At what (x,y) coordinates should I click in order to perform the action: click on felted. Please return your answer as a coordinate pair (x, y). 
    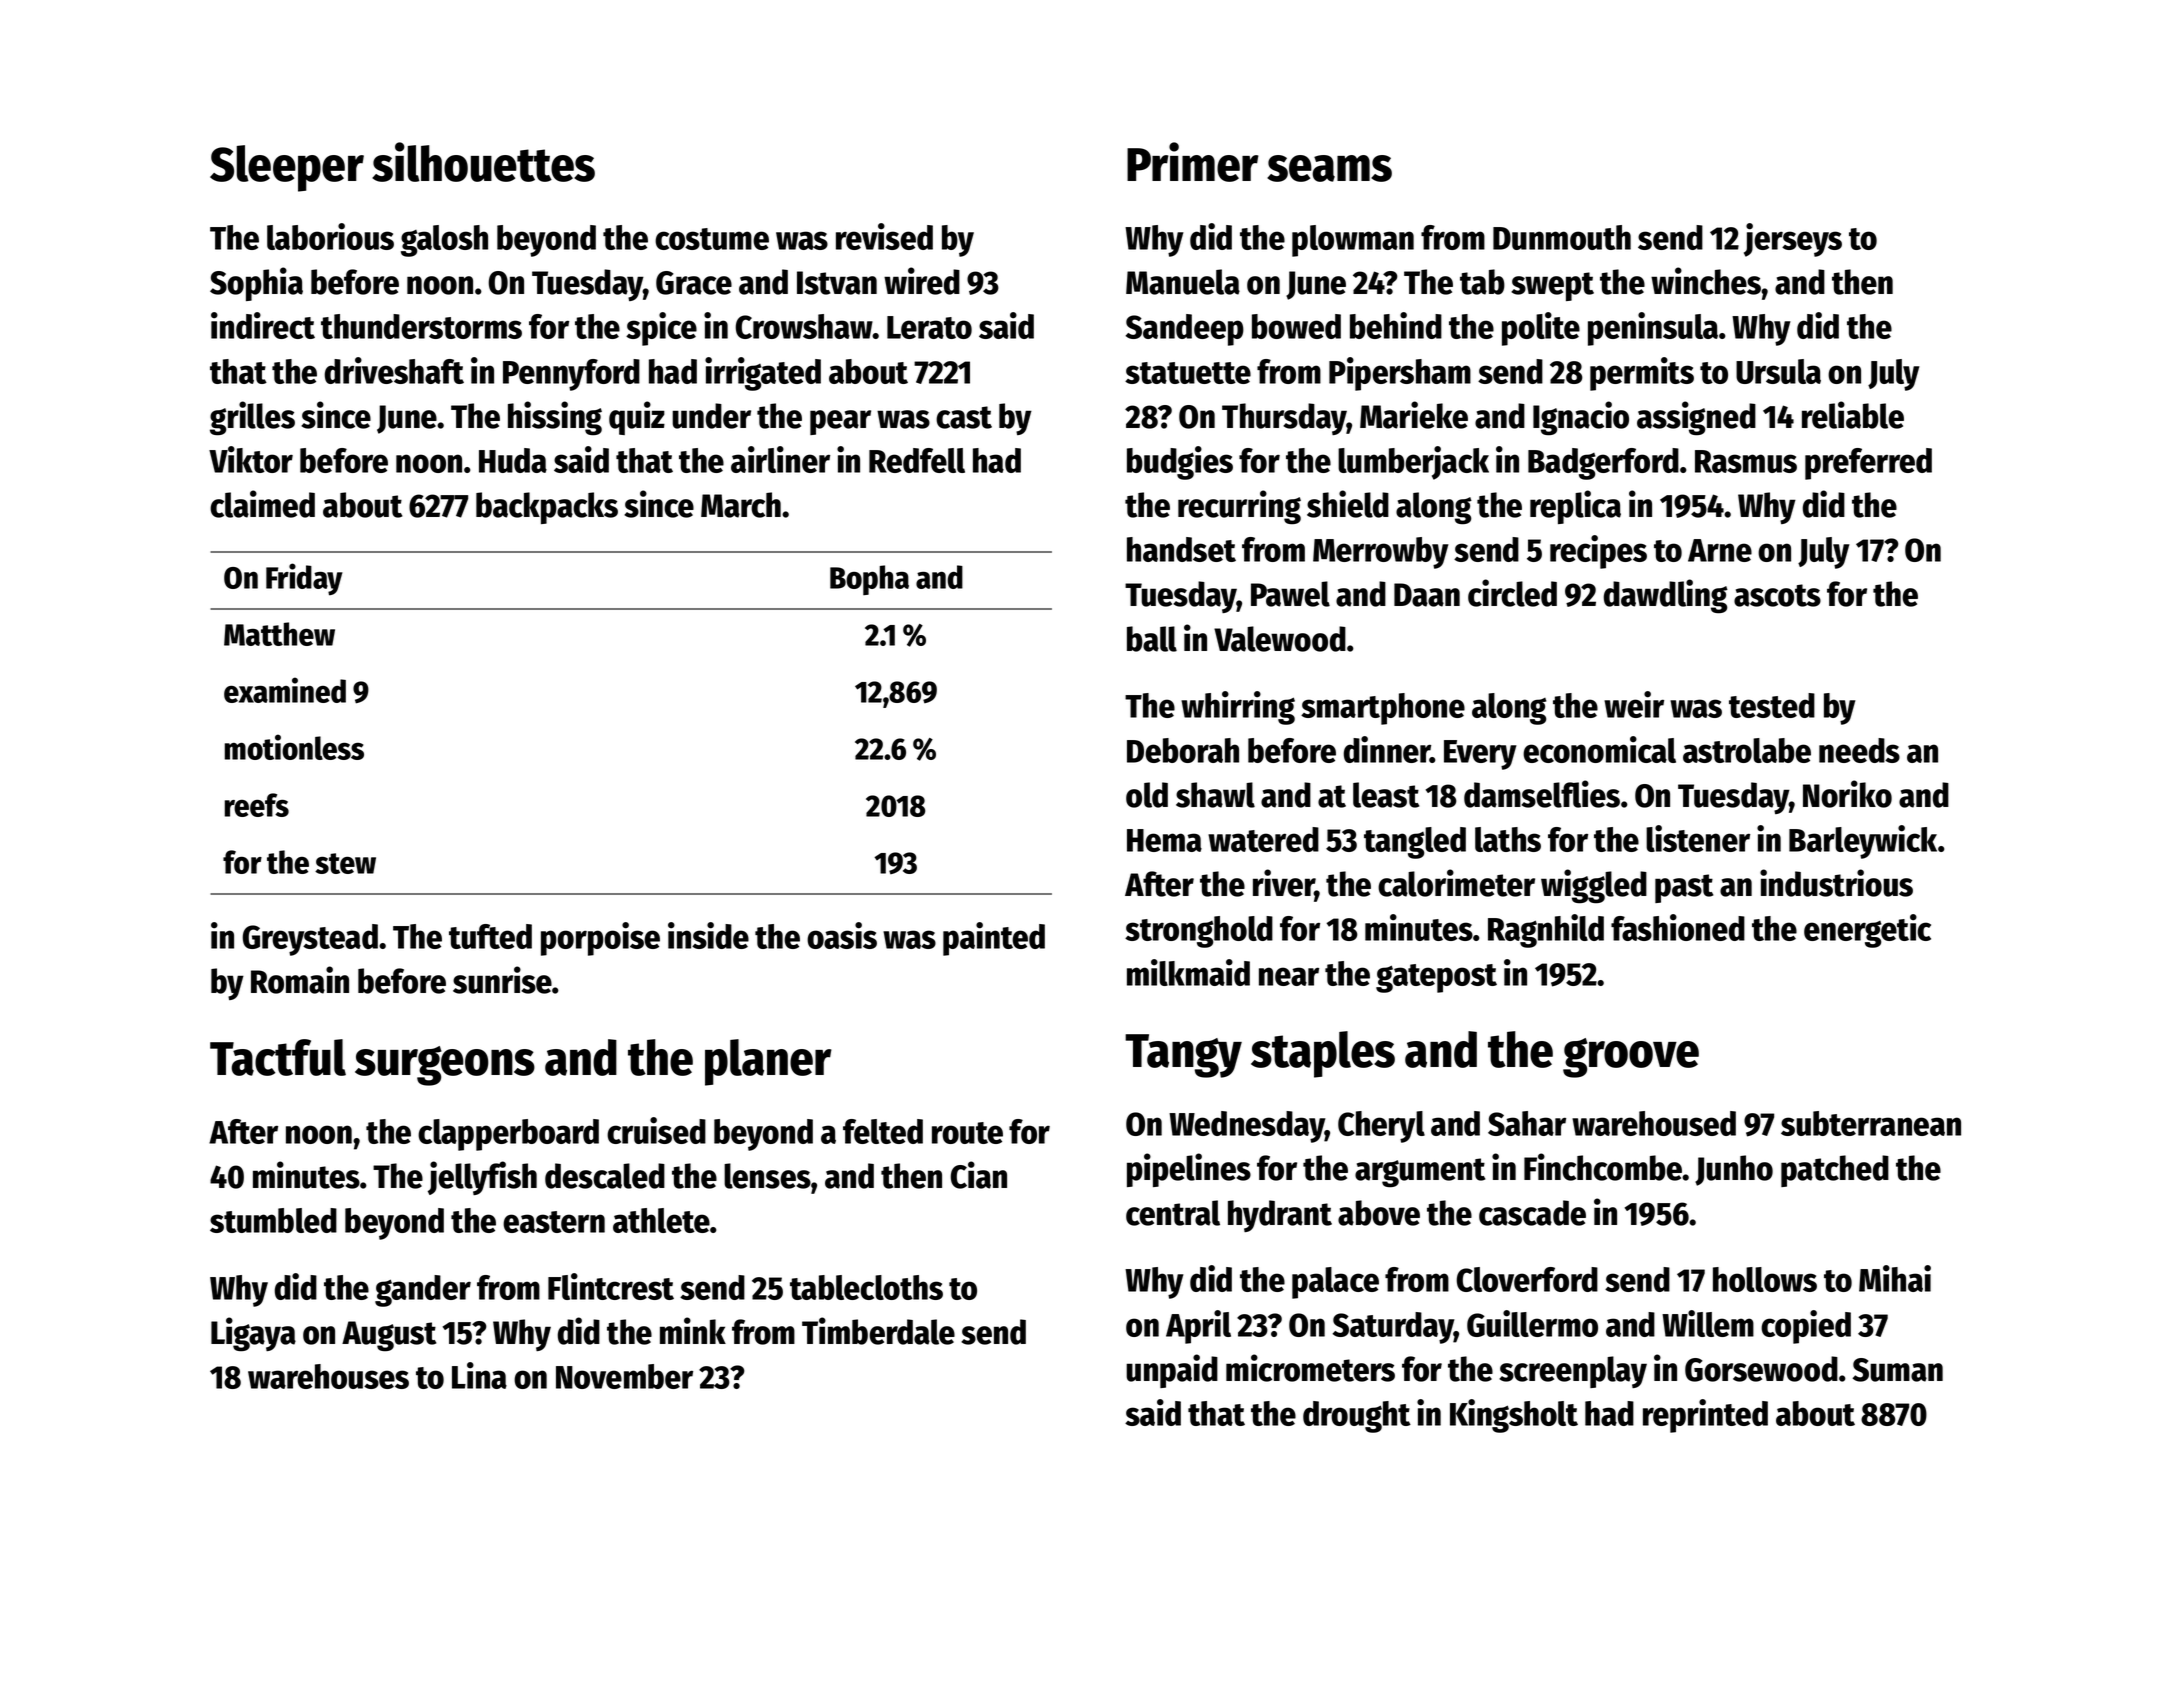
    Looking at the image, I should click on (883, 1131).
